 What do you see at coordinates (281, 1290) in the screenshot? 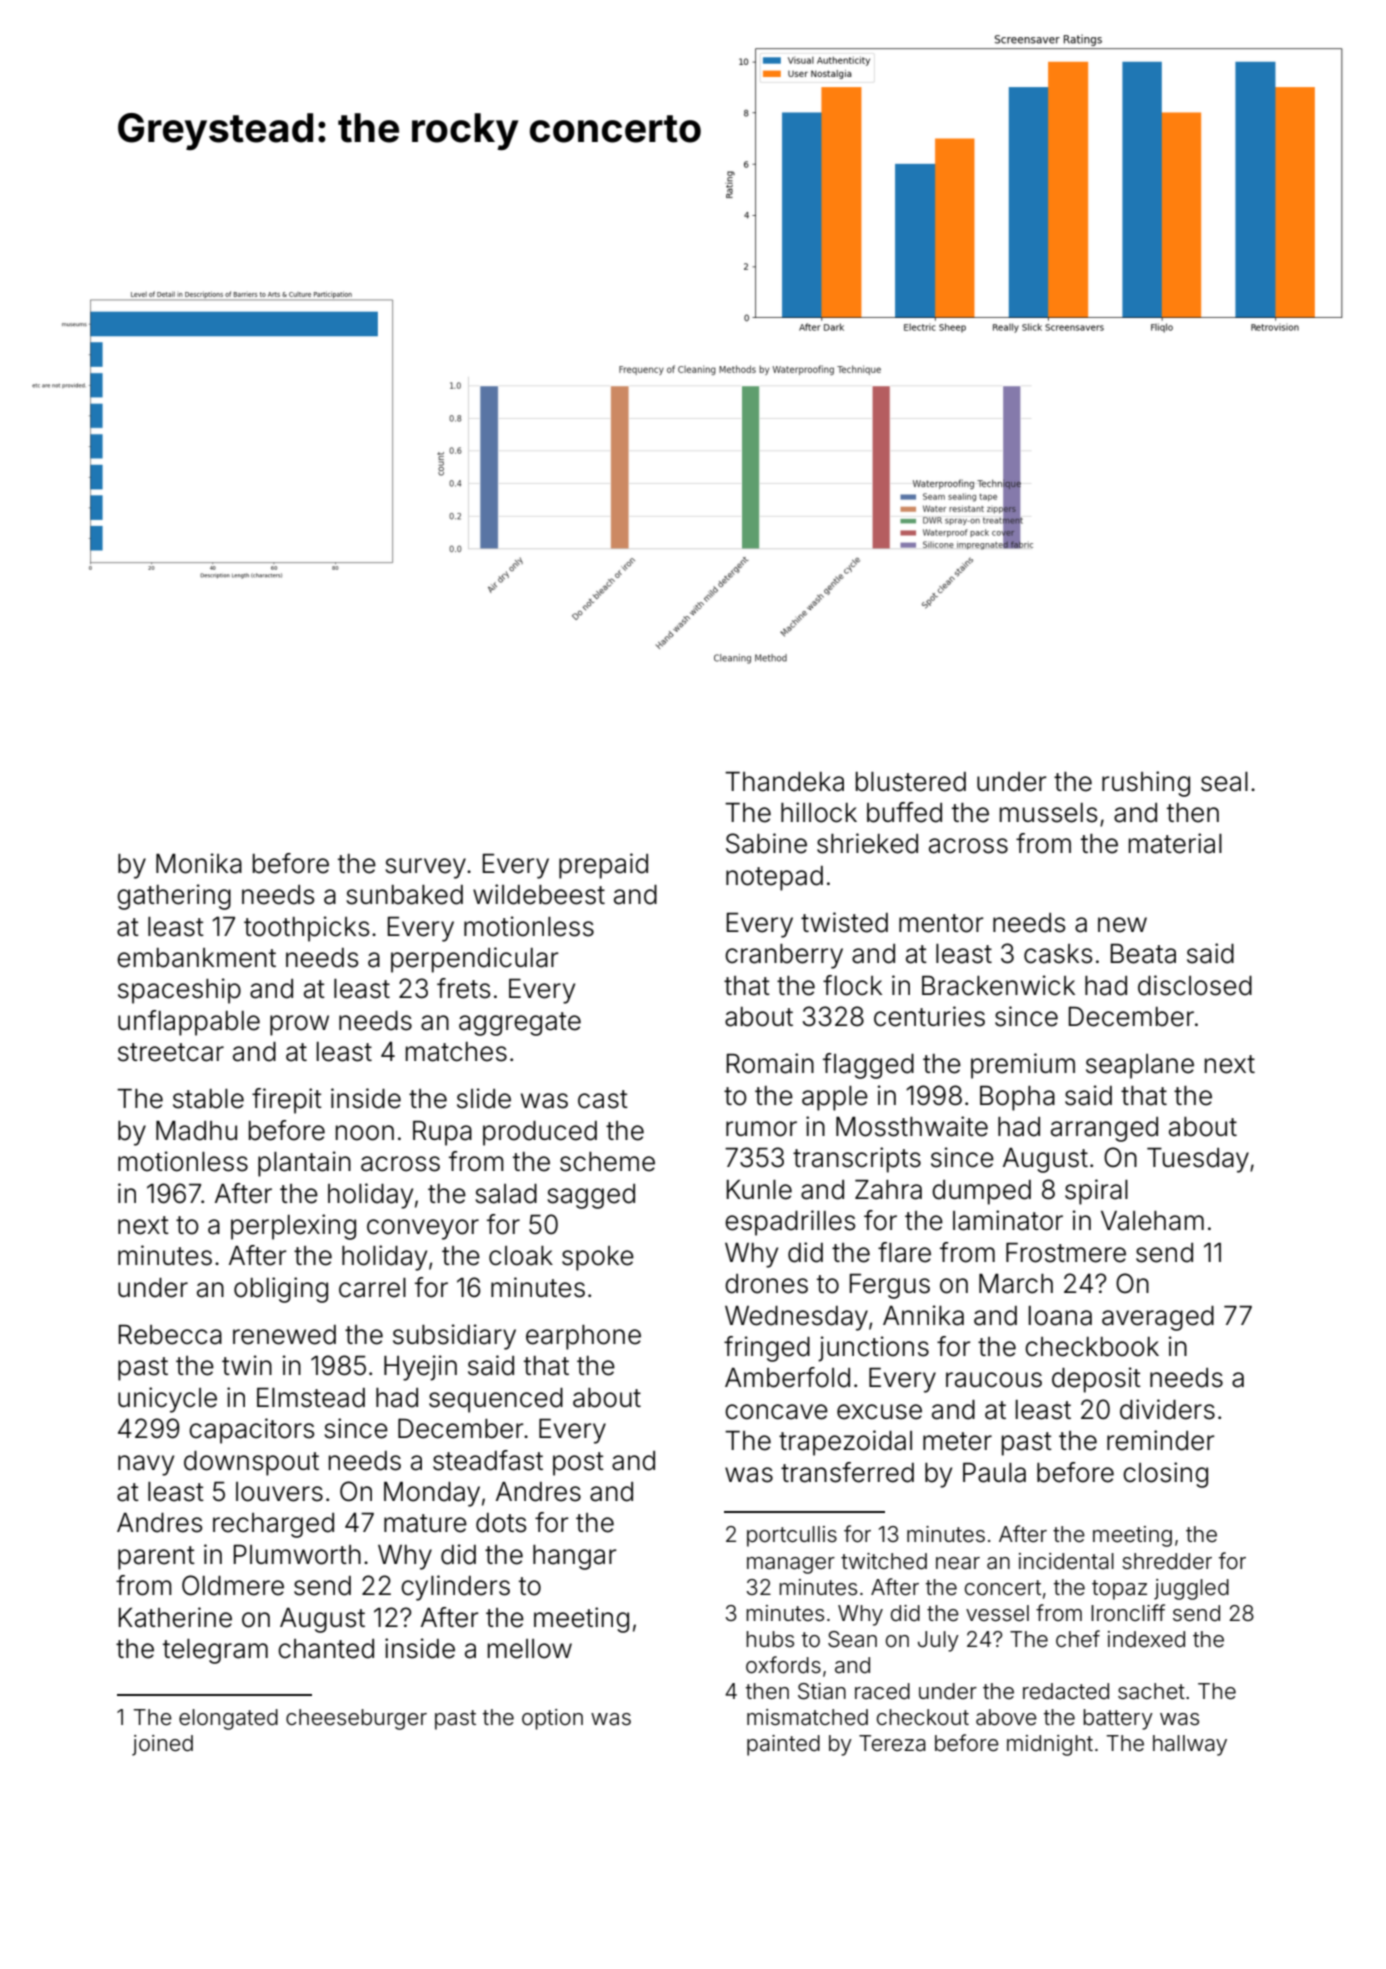
I see `obliging` at bounding box center [281, 1290].
